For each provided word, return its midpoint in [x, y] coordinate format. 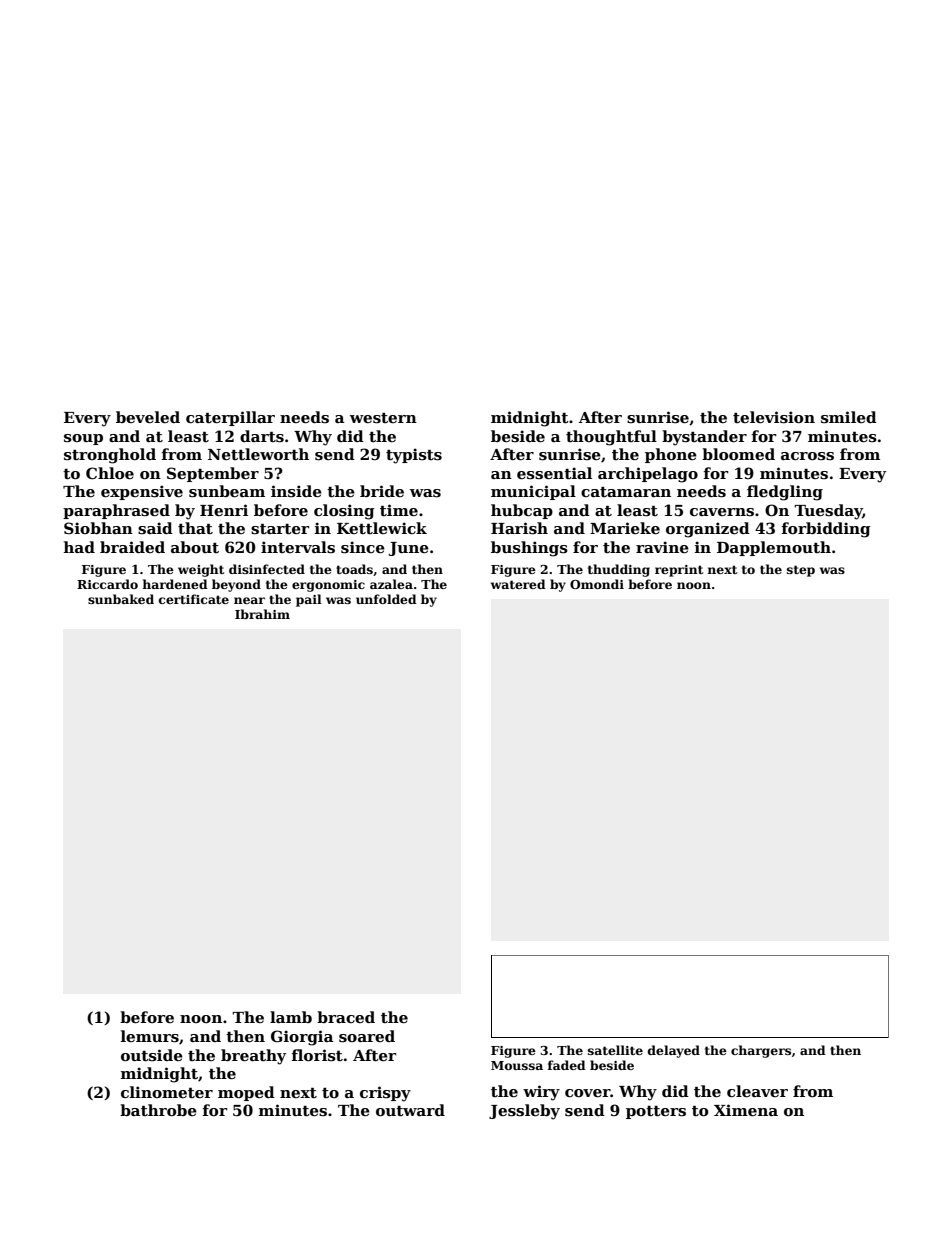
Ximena [746, 1110]
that [195, 528]
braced [346, 1017]
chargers [761, 1051]
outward [410, 1110]
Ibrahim [262, 614]
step [801, 571]
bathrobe [158, 1110]
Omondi [597, 584]
